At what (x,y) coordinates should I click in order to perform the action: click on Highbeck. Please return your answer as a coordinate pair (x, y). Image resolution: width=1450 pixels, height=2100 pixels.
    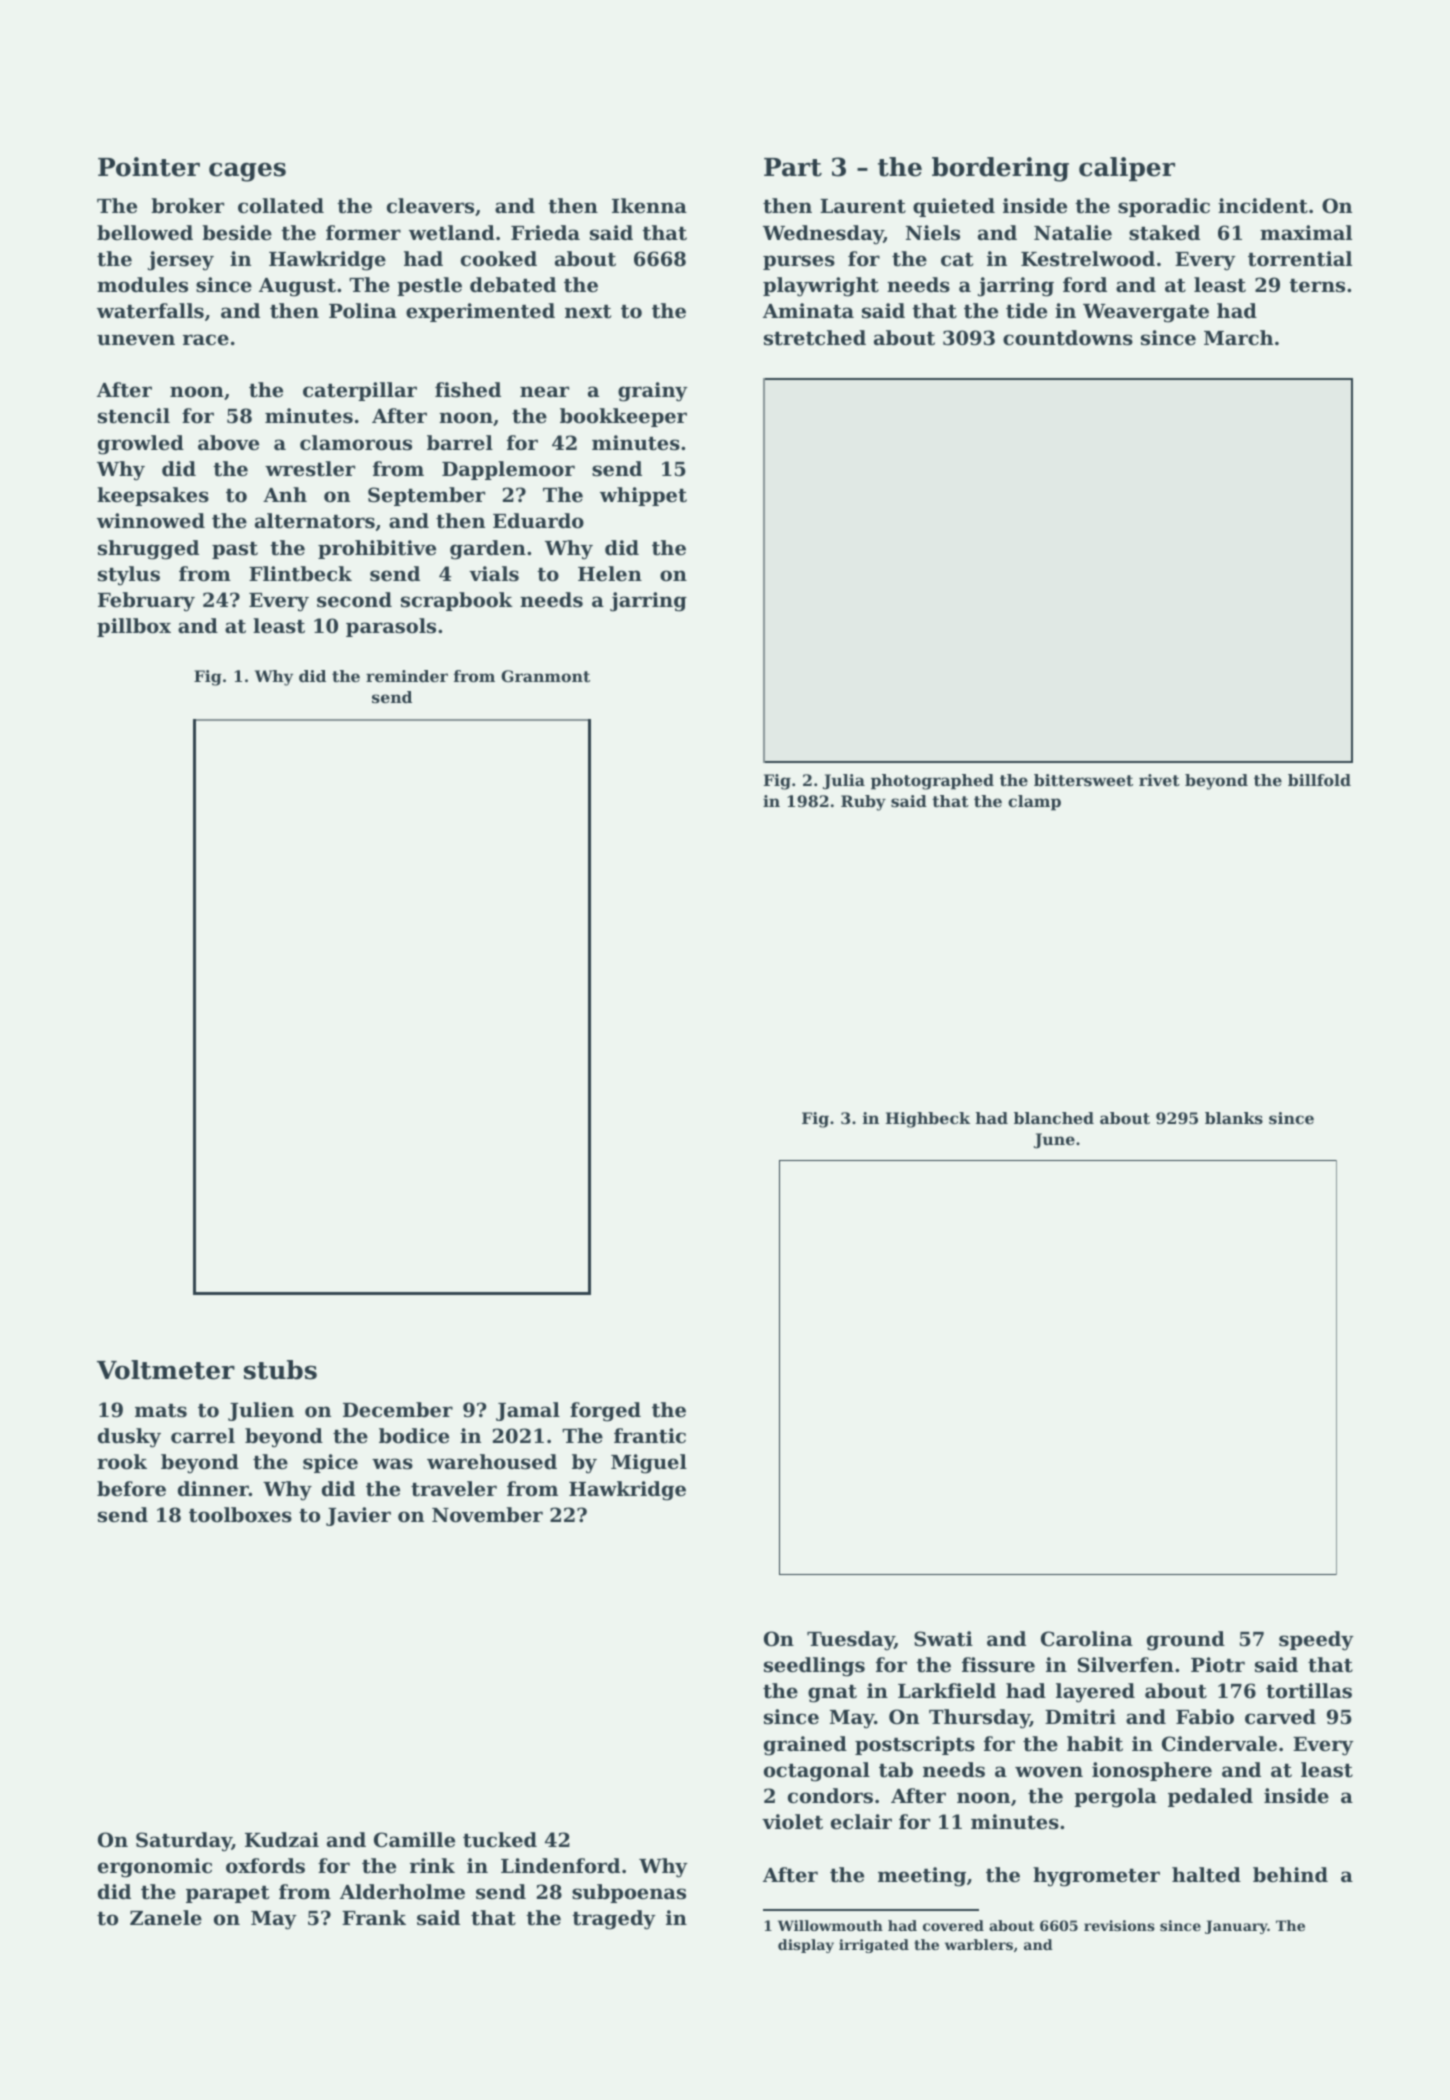
    Looking at the image, I should click on (927, 1120).
